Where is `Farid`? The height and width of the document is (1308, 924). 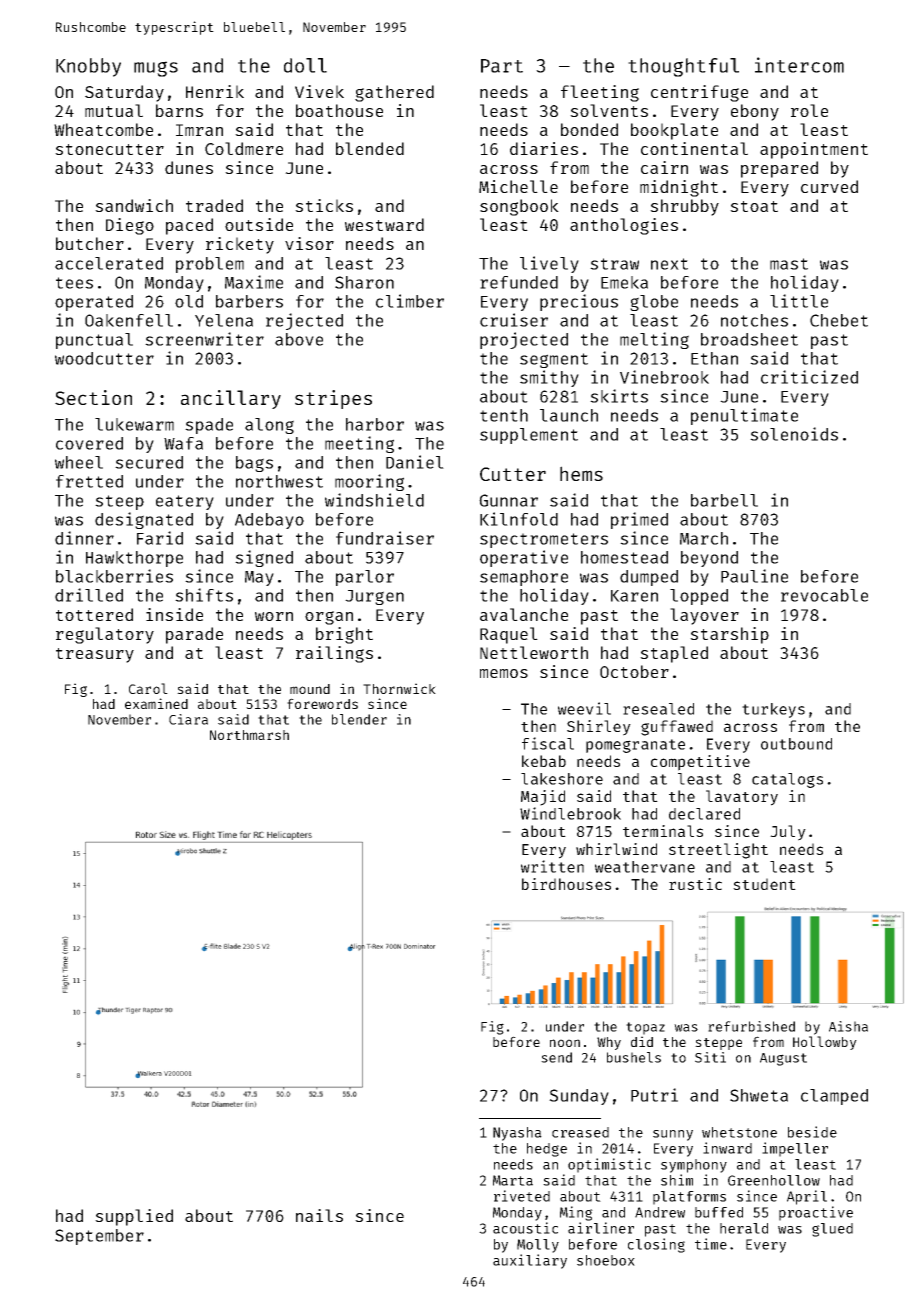
Farid is located at coordinates (160, 538).
